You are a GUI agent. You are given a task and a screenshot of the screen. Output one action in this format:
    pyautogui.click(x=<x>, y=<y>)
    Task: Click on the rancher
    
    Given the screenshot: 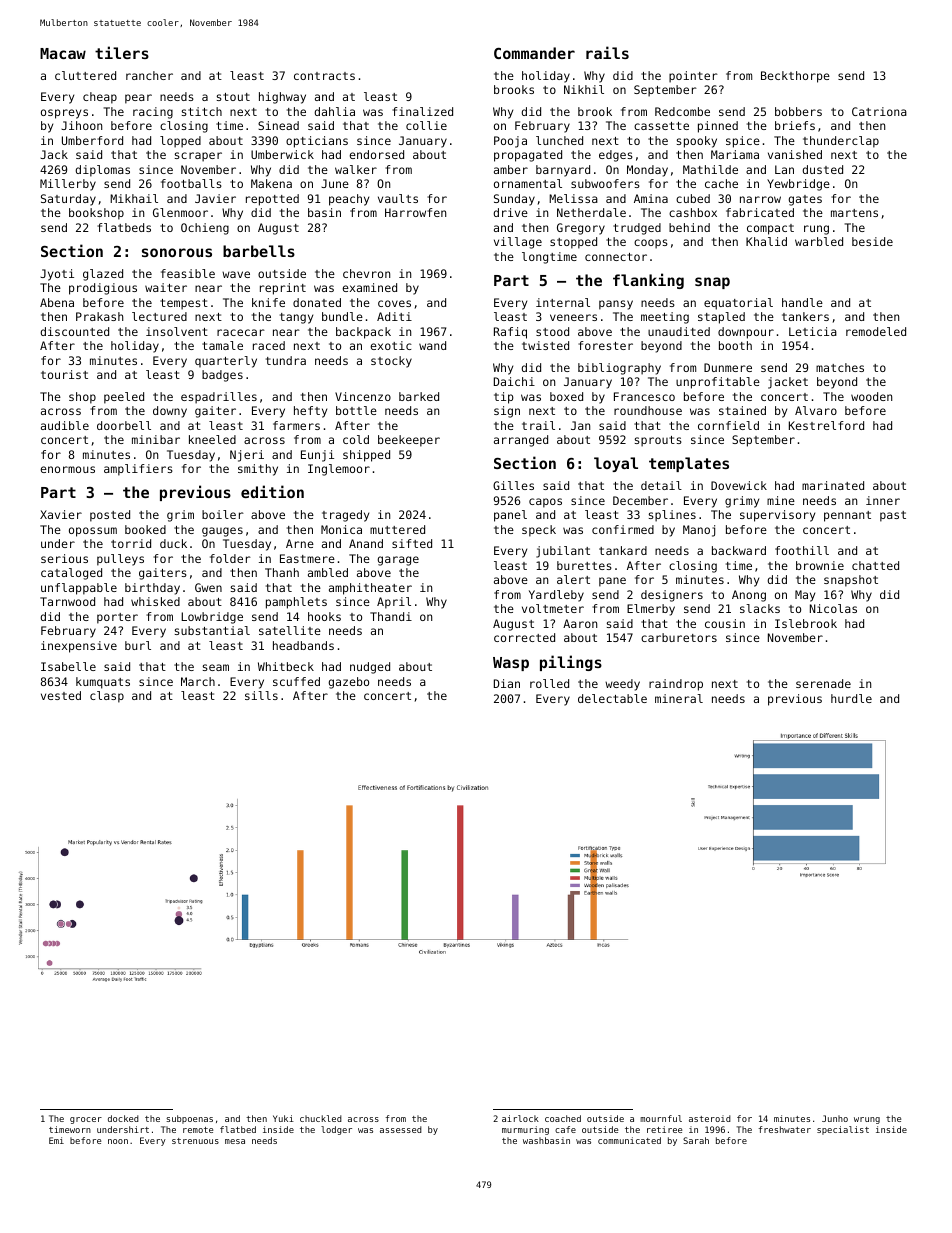 What is the action you would take?
    pyautogui.click(x=149, y=75)
